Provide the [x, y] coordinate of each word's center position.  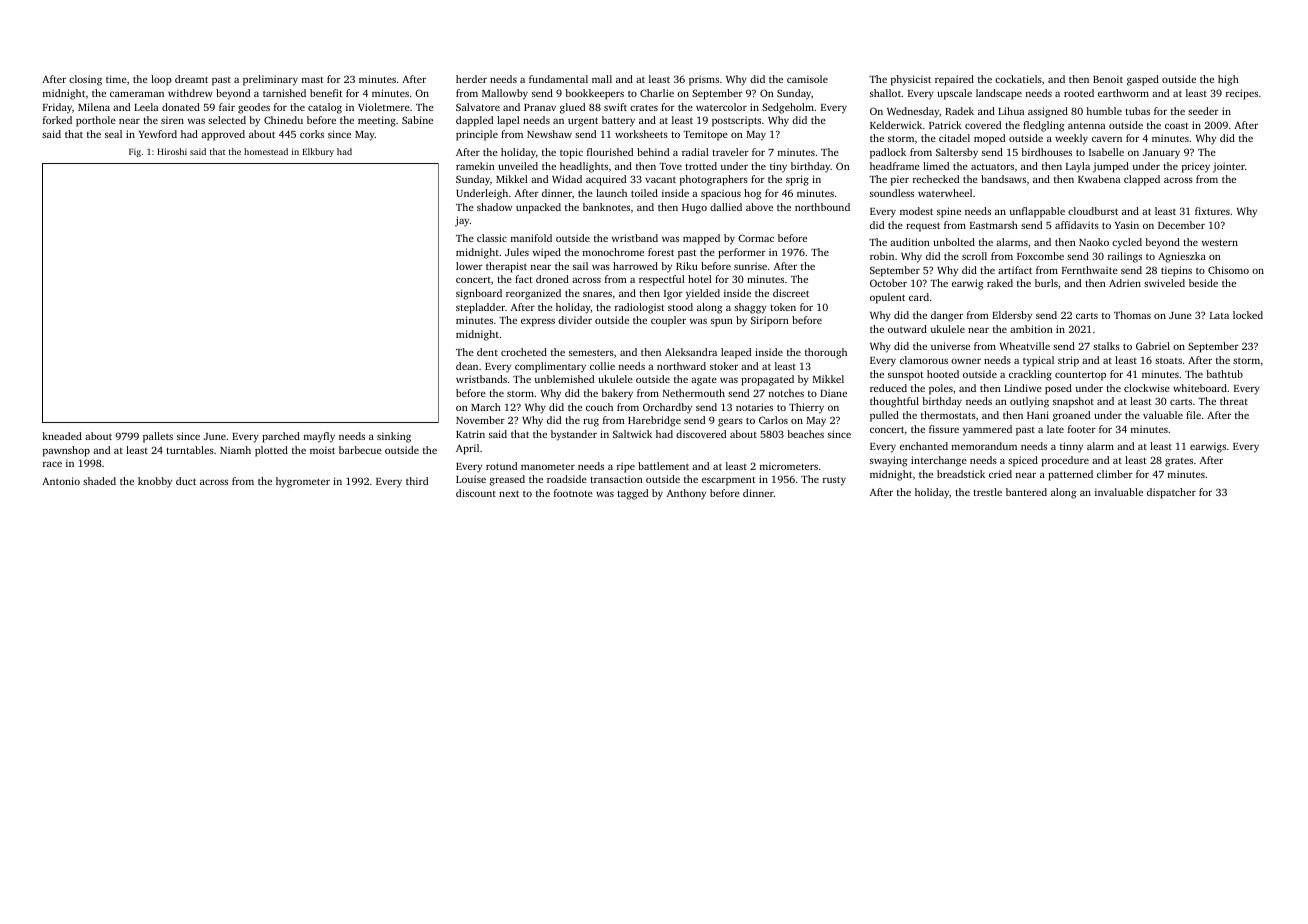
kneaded [62, 436]
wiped [547, 253]
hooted [943, 374]
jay [462, 221]
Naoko [1094, 242]
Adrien [1125, 283]
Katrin [470, 434]
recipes [1242, 94]
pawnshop [66, 451]
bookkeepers [594, 94]
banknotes [606, 207]
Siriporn [770, 321]
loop [161, 80]
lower [469, 266]
